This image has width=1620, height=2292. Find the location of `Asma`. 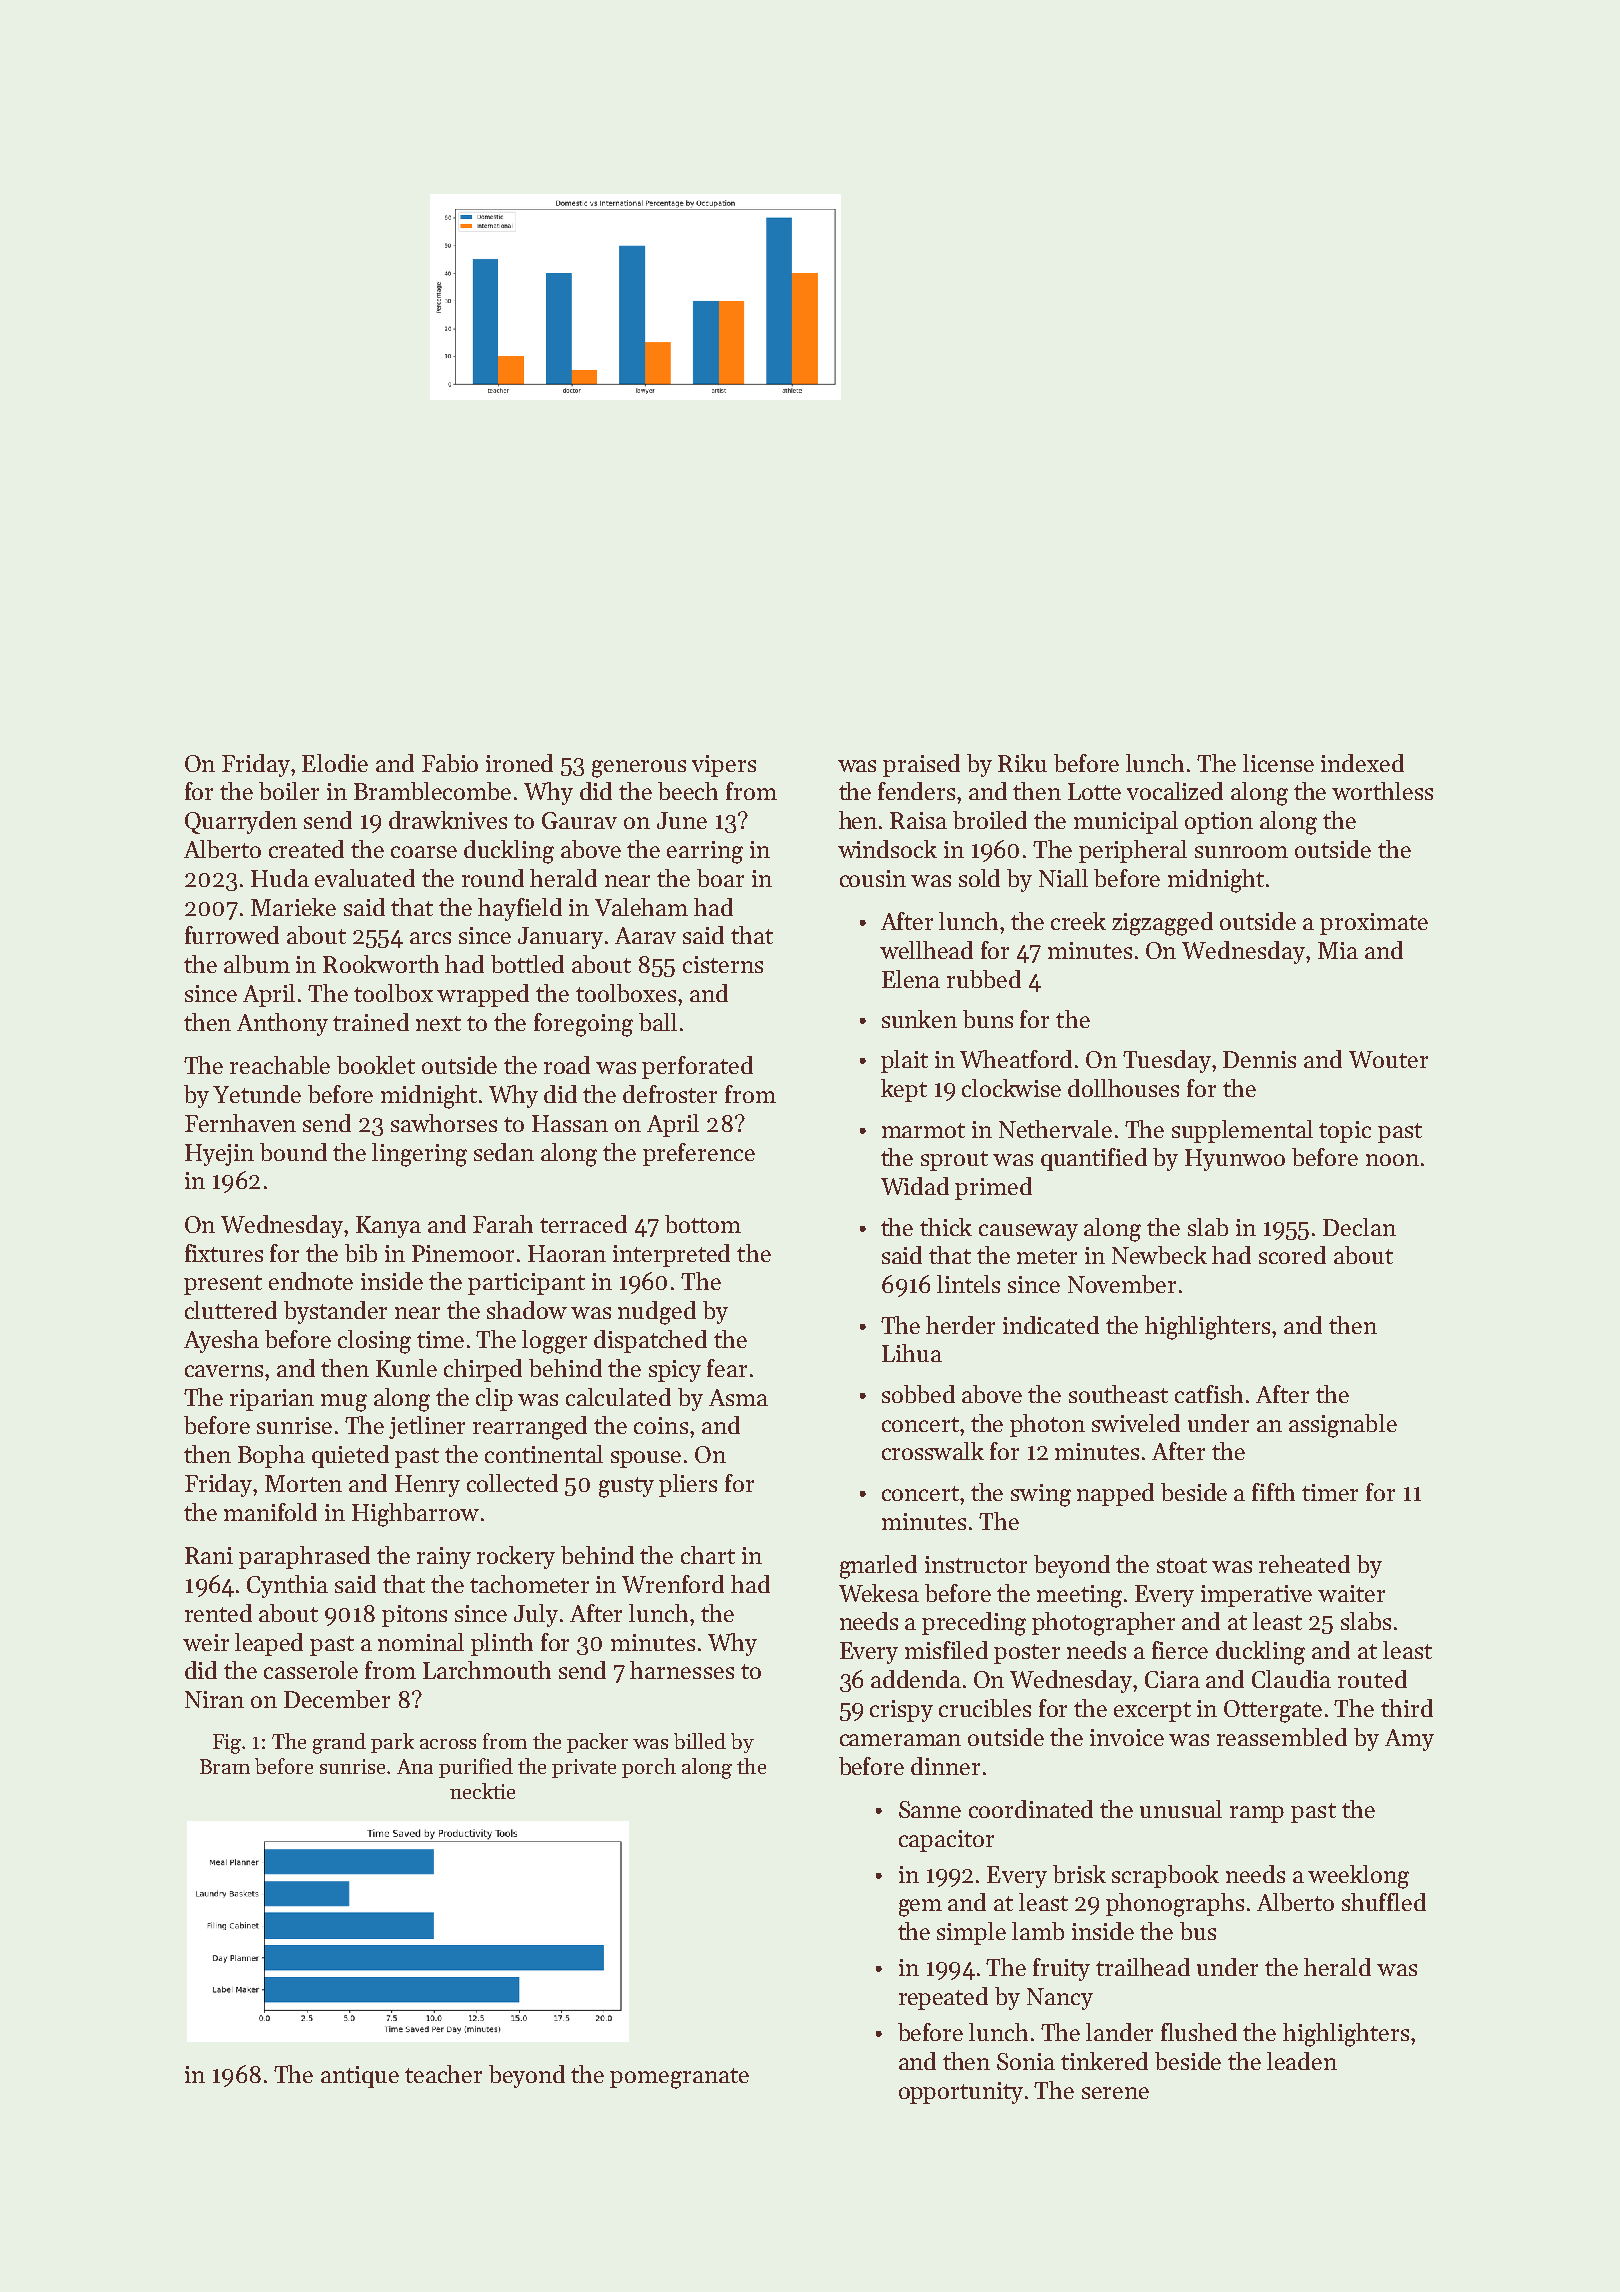

Asma is located at coordinates (738, 1397).
